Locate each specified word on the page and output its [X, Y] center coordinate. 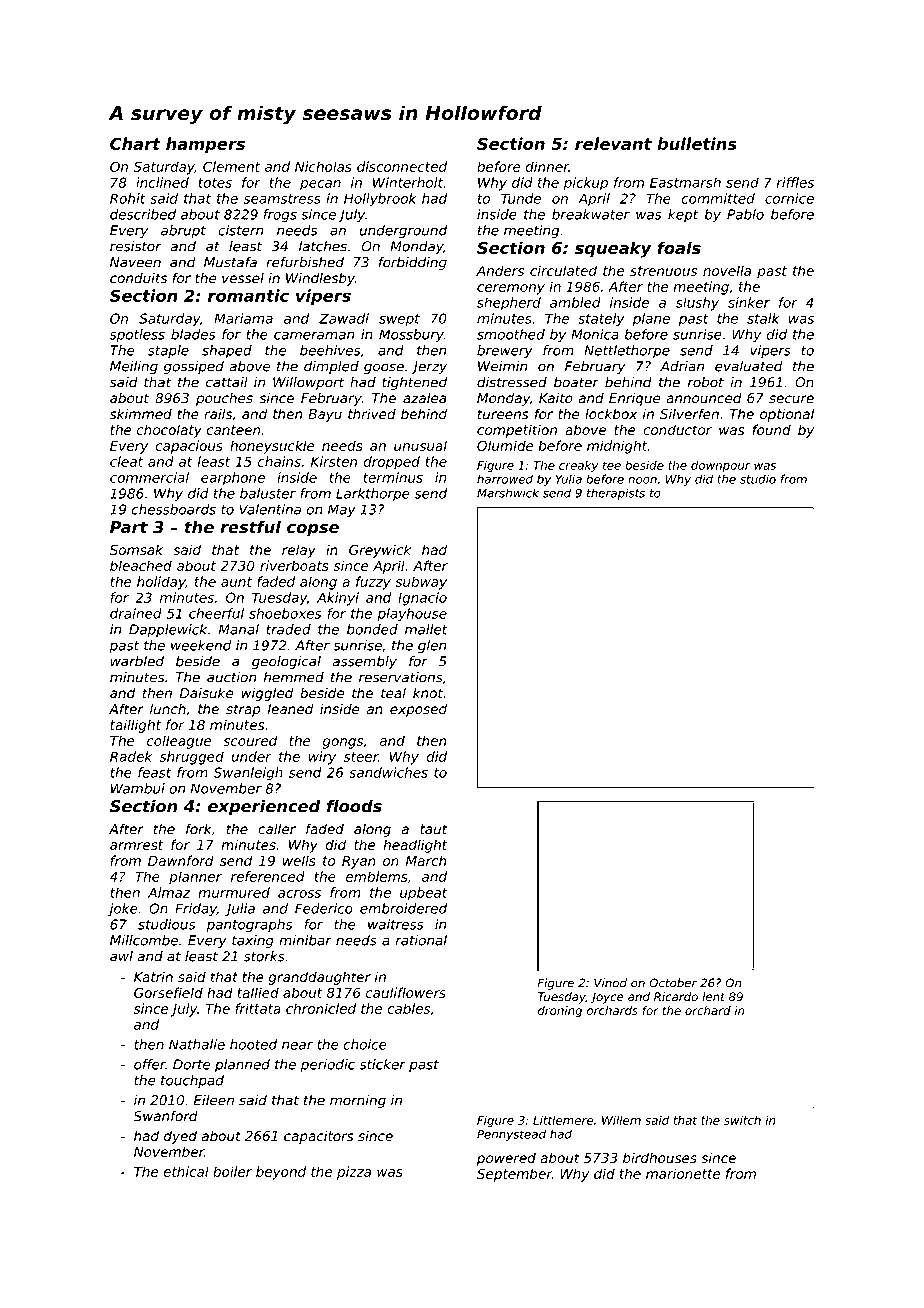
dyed [180, 1137]
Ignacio [422, 599]
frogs [280, 216]
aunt [236, 582]
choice [365, 1044]
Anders [500, 270]
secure [791, 399]
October [673, 983]
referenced [268, 876]
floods [354, 806]
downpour [720, 466]
